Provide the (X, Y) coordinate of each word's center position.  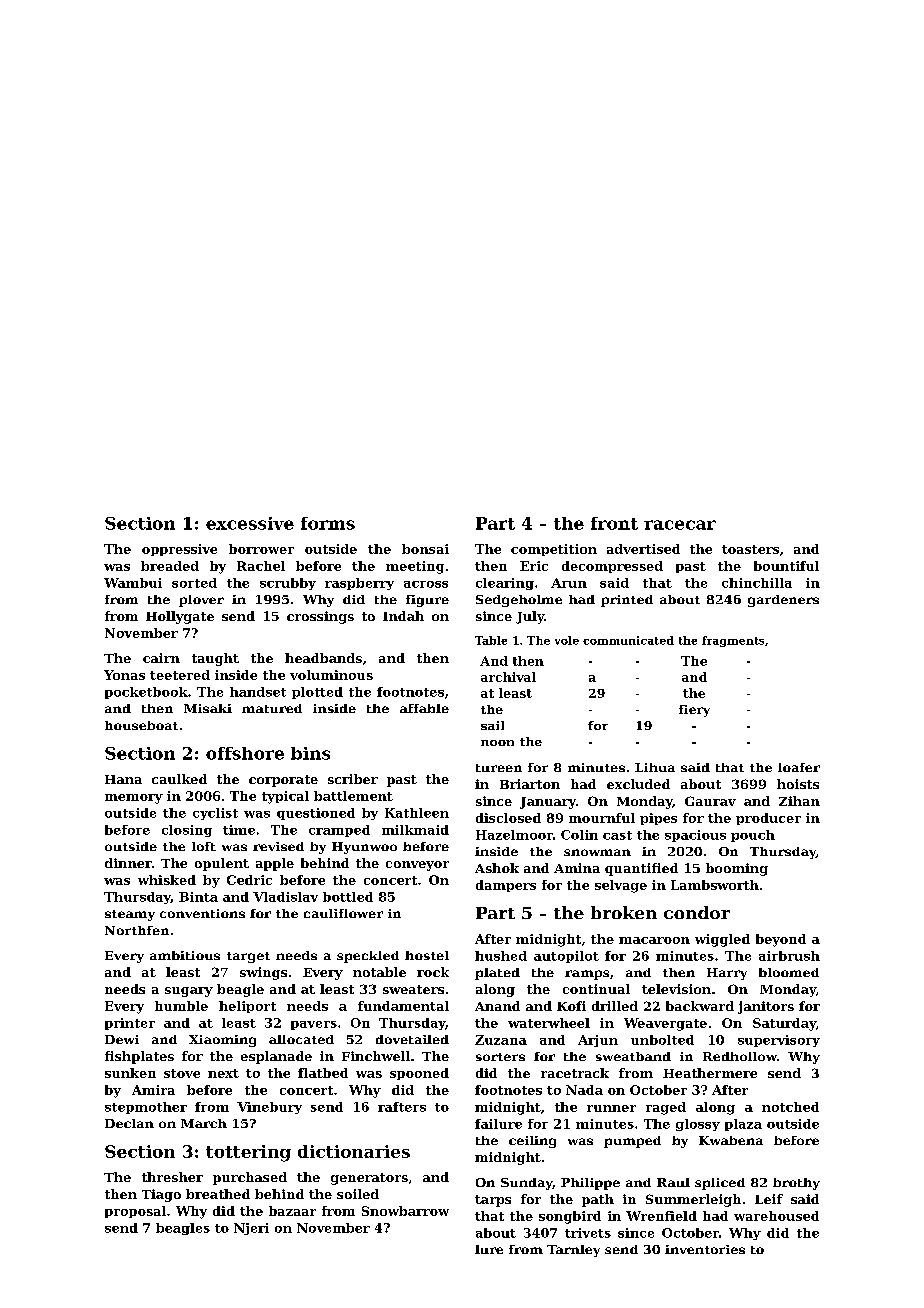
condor (697, 912)
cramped (339, 831)
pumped (632, 1142)
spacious (695, 836)
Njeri (251, 1229)
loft (204, 846)
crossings (320, 617)
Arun (569, 583)
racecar (680, 525)
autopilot (566, 957)
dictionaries (354, 1151)
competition (554, 550)
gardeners (783, 601)
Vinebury (269, 1108)
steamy (130, 915)
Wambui (133, 583)
